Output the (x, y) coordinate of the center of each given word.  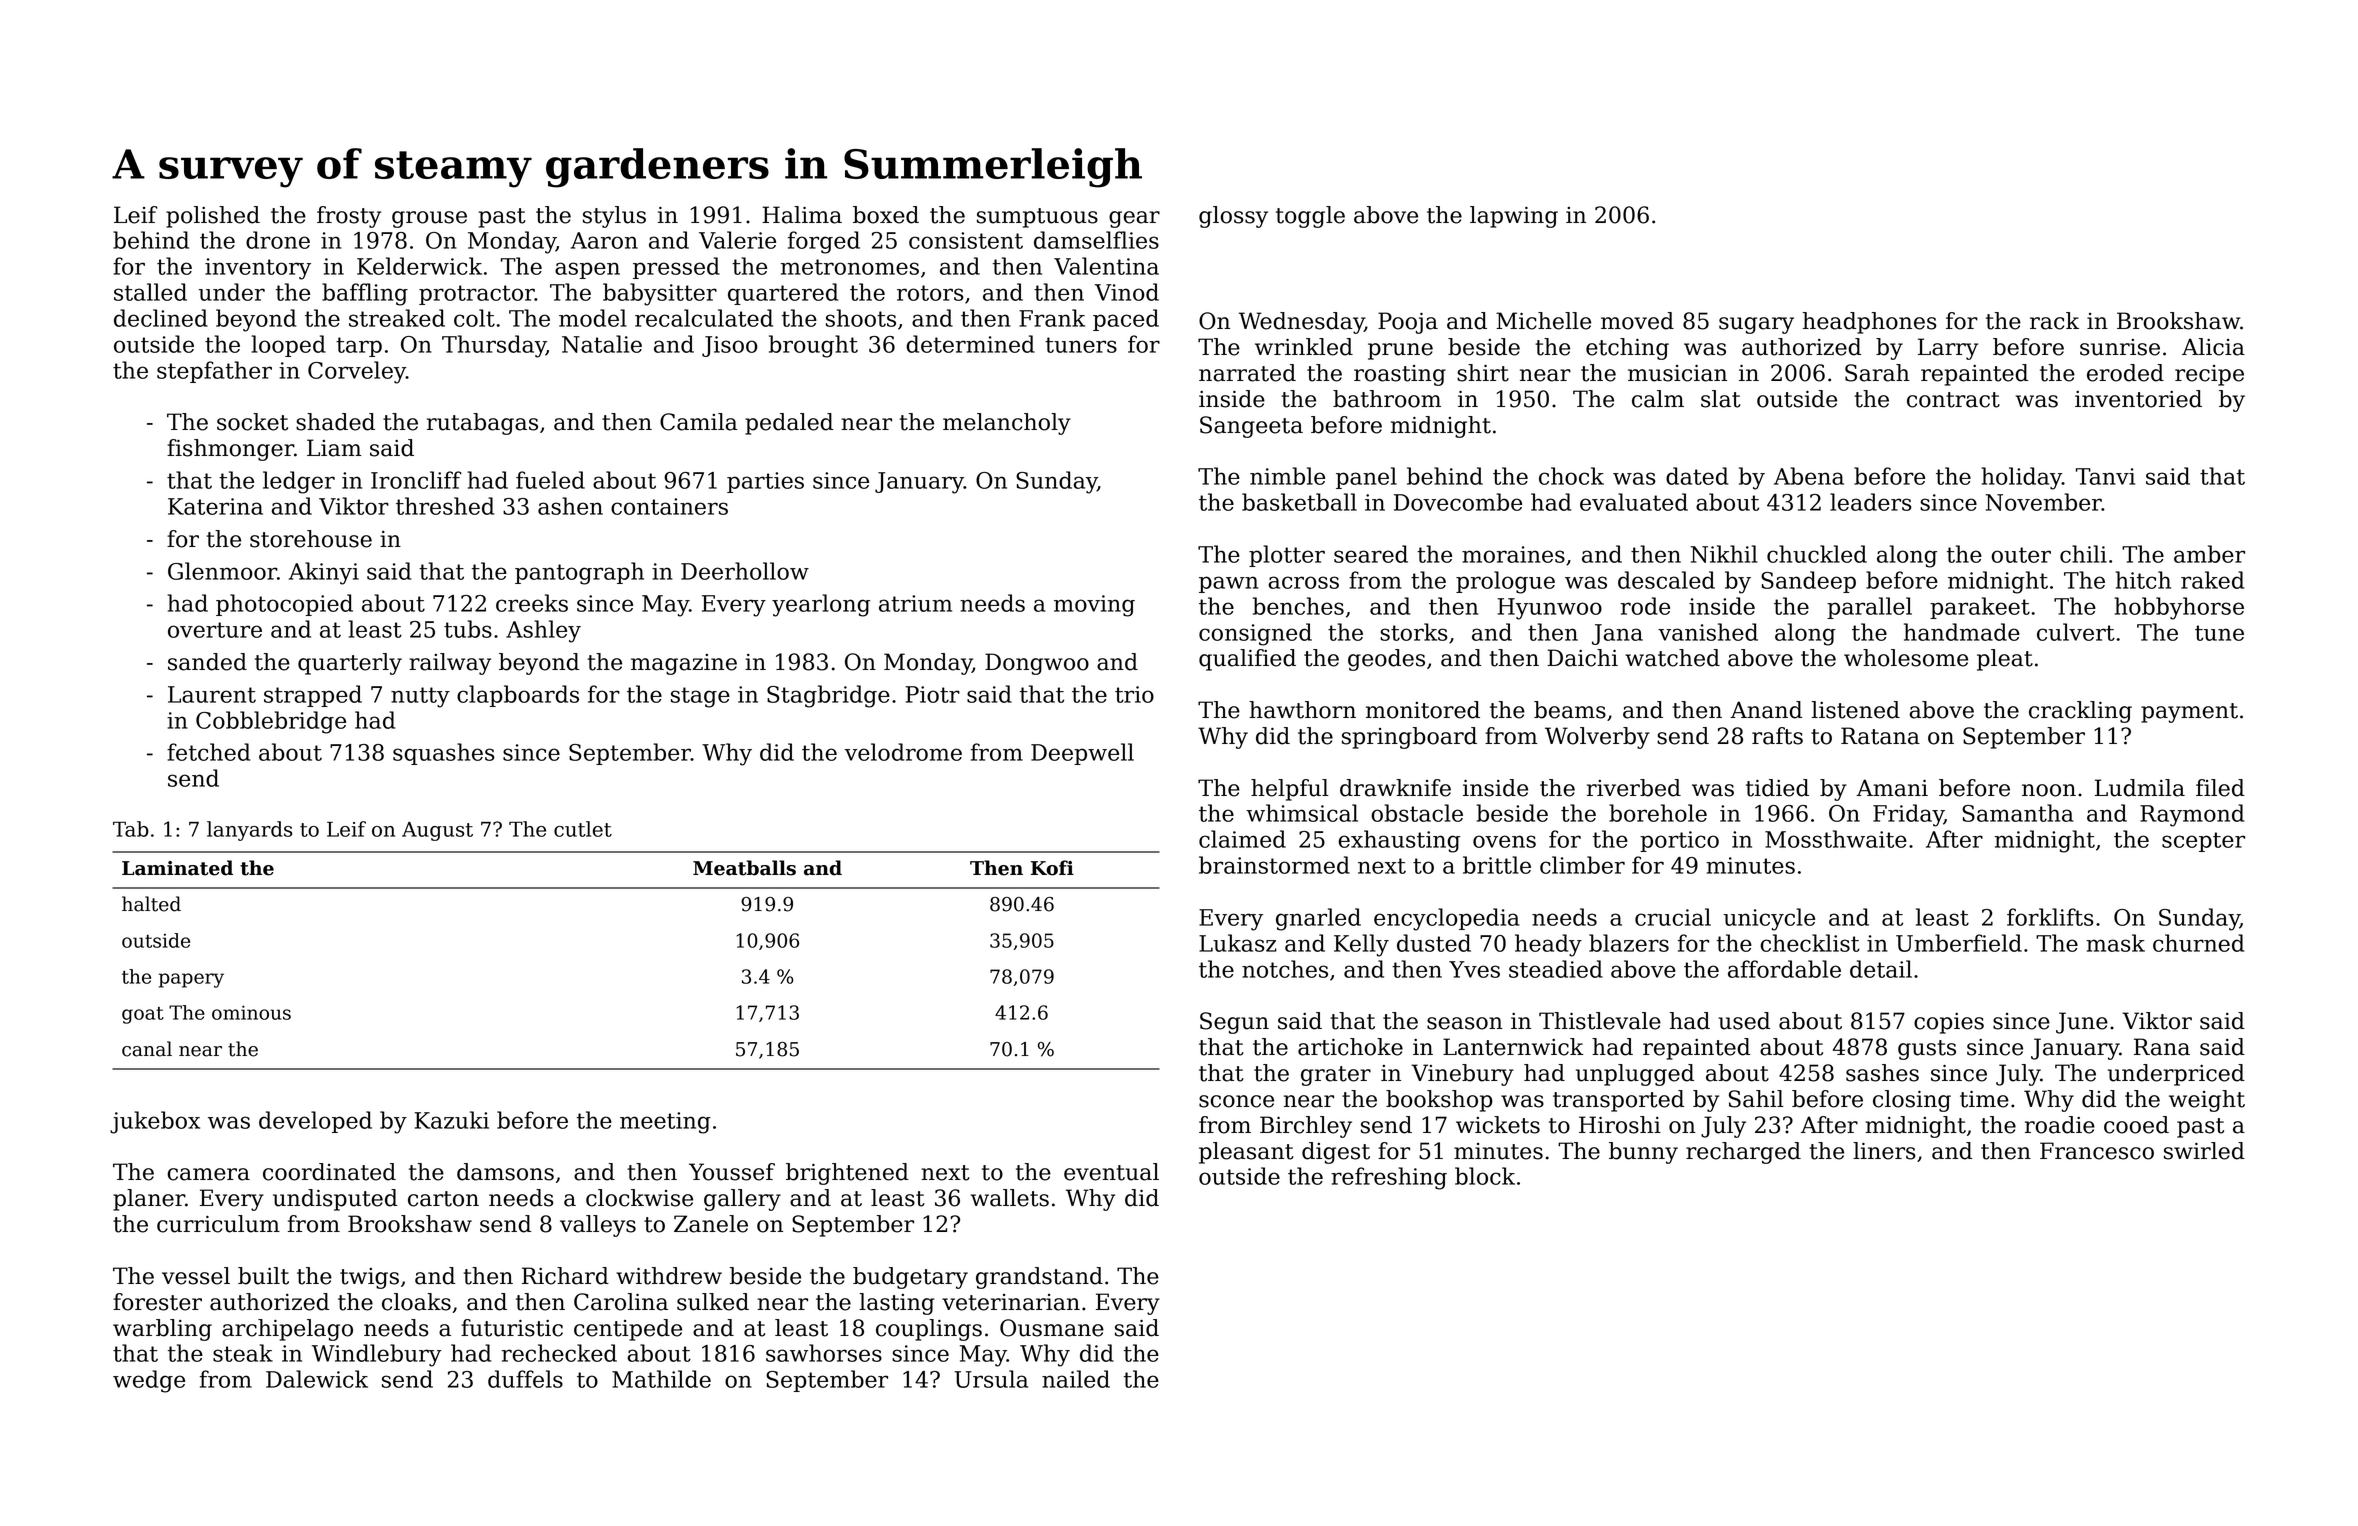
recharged (1743, 1153)
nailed (1076, 1379)
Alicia (2213, 347)
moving (1094, 606)
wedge (149, 1381)
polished (213, 217)
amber (2209, 554)
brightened (847, 1174)
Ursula (991, 1379)
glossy (1233, 217)
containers (669, 506)
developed (315, 1122)
